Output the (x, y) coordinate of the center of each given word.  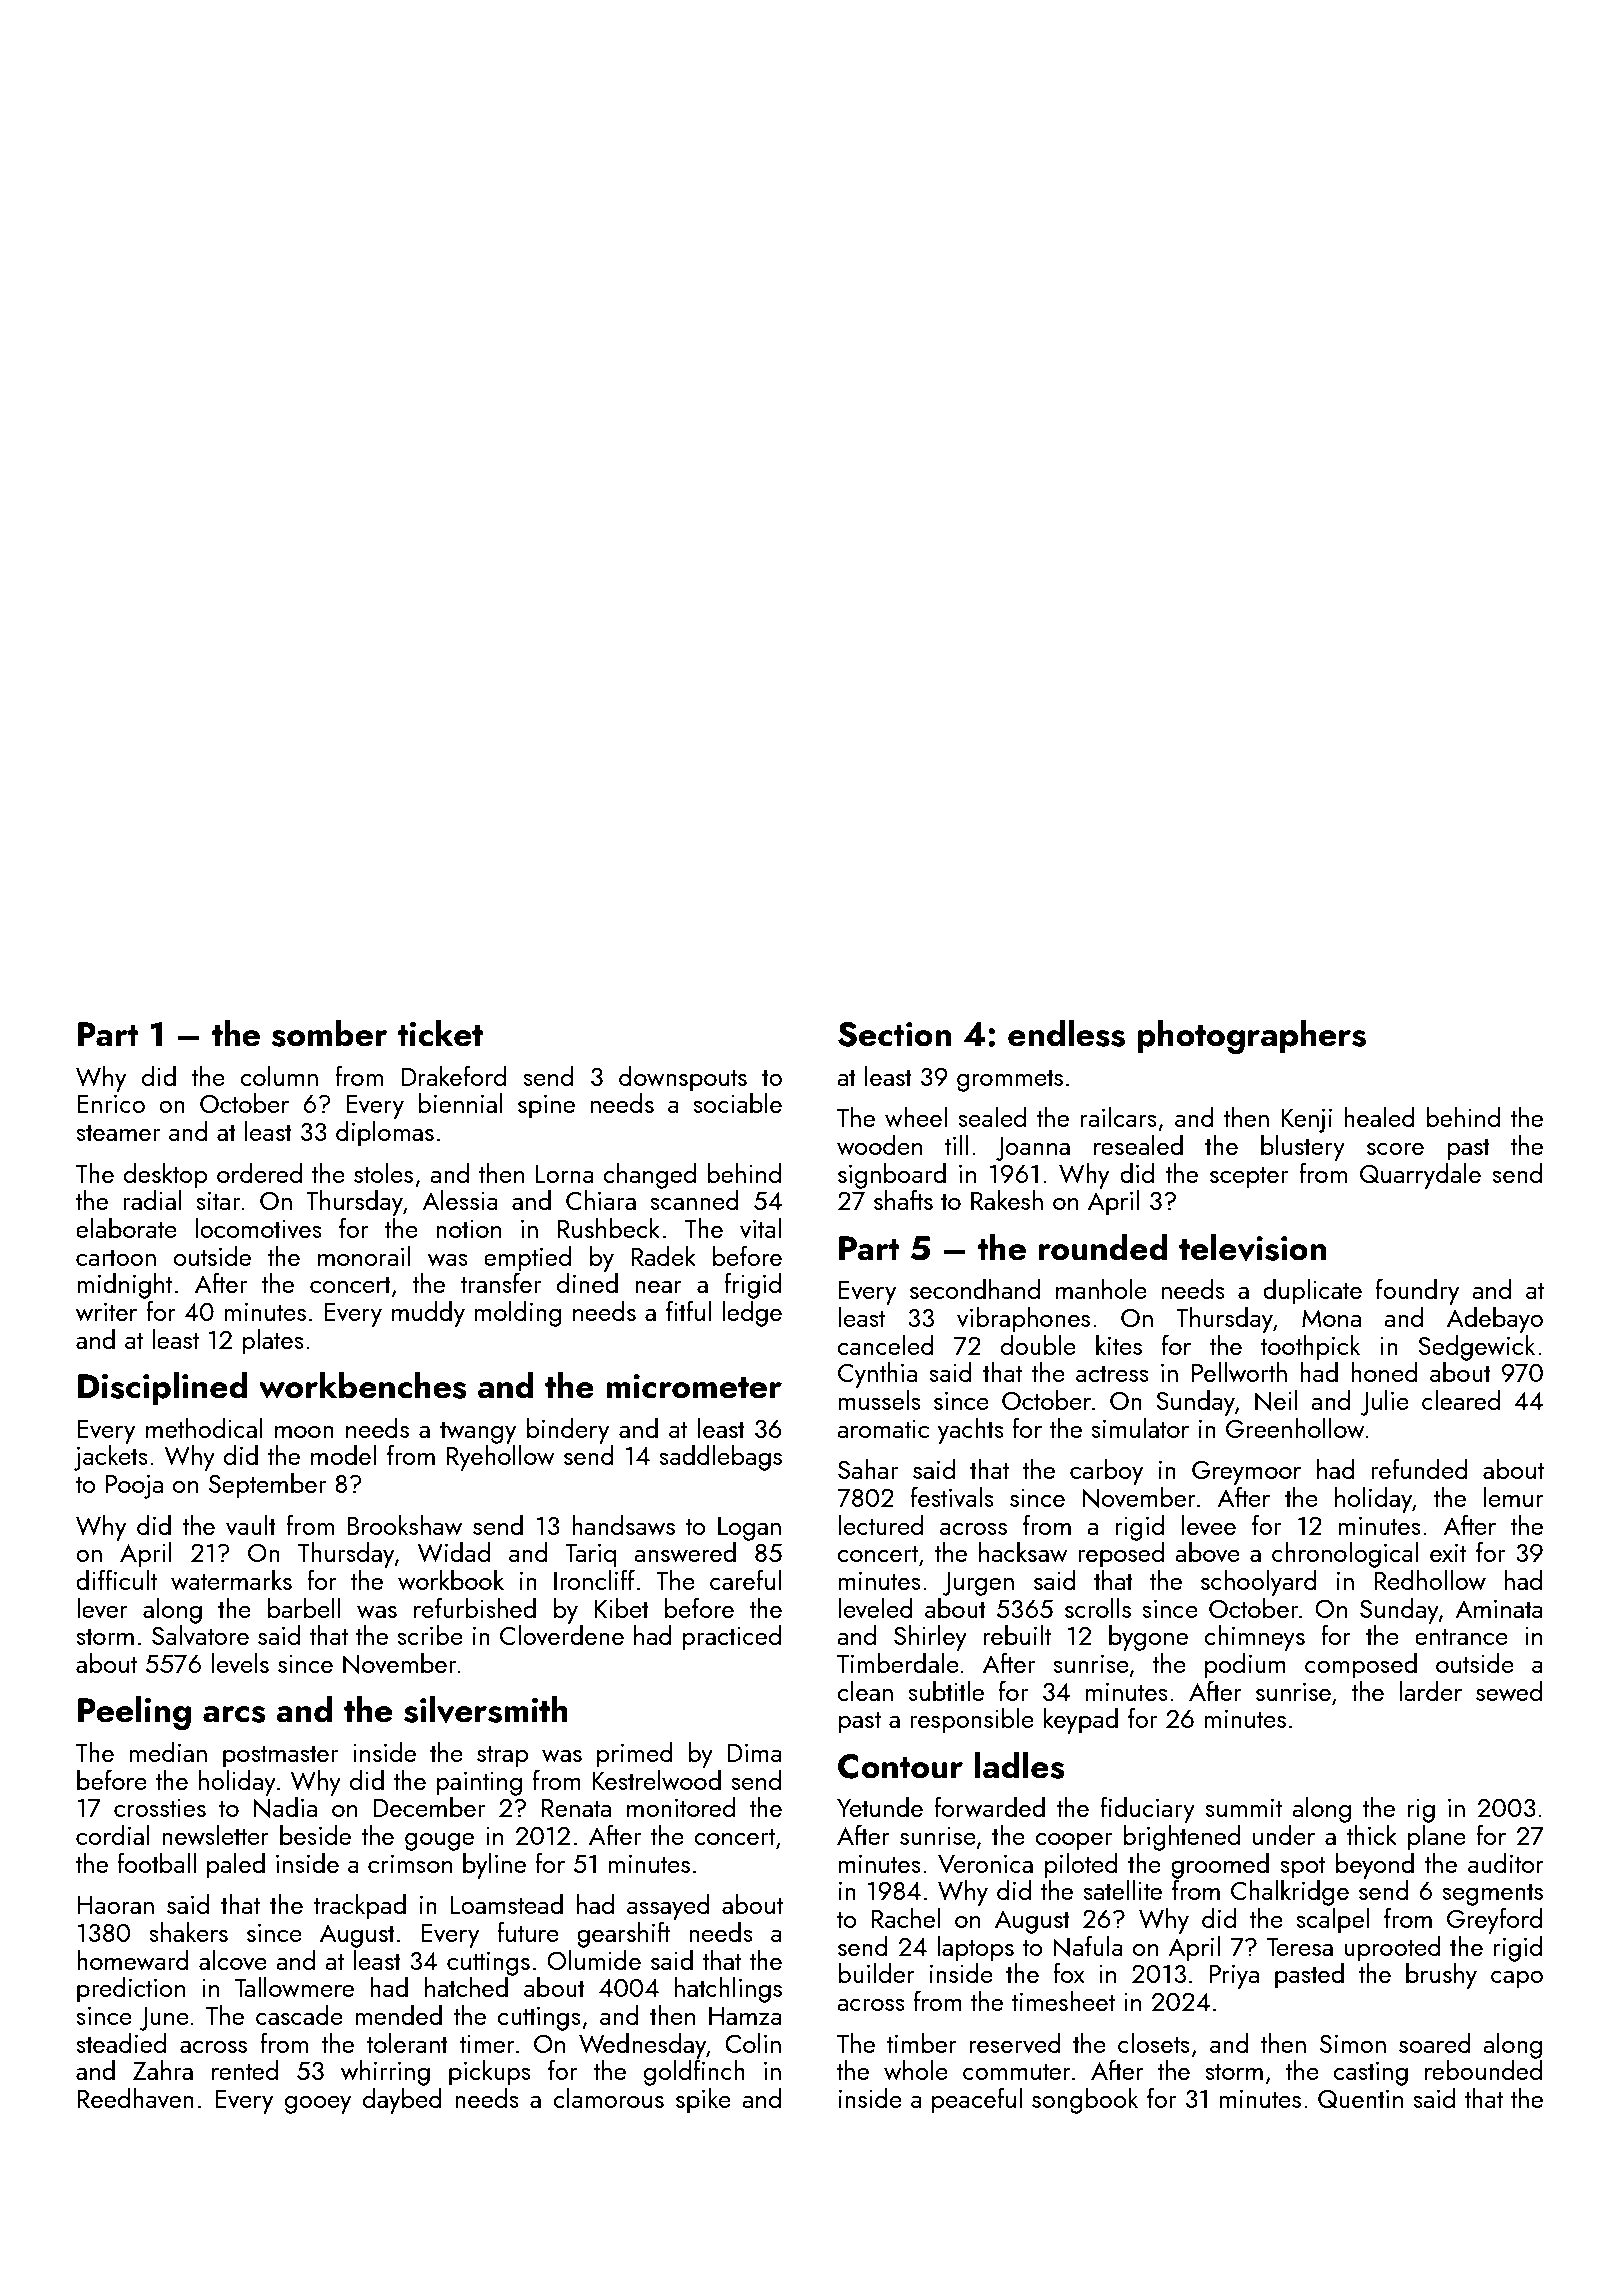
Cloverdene (562, 1635)
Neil (1276, 1400)
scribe (430, 1635)
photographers (1251, 1037)
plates (273, 1342)
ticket (440, 1033)
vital (760, 1228)
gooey (318, 2105)
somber (330, 1033)
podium (1245, 1666)
